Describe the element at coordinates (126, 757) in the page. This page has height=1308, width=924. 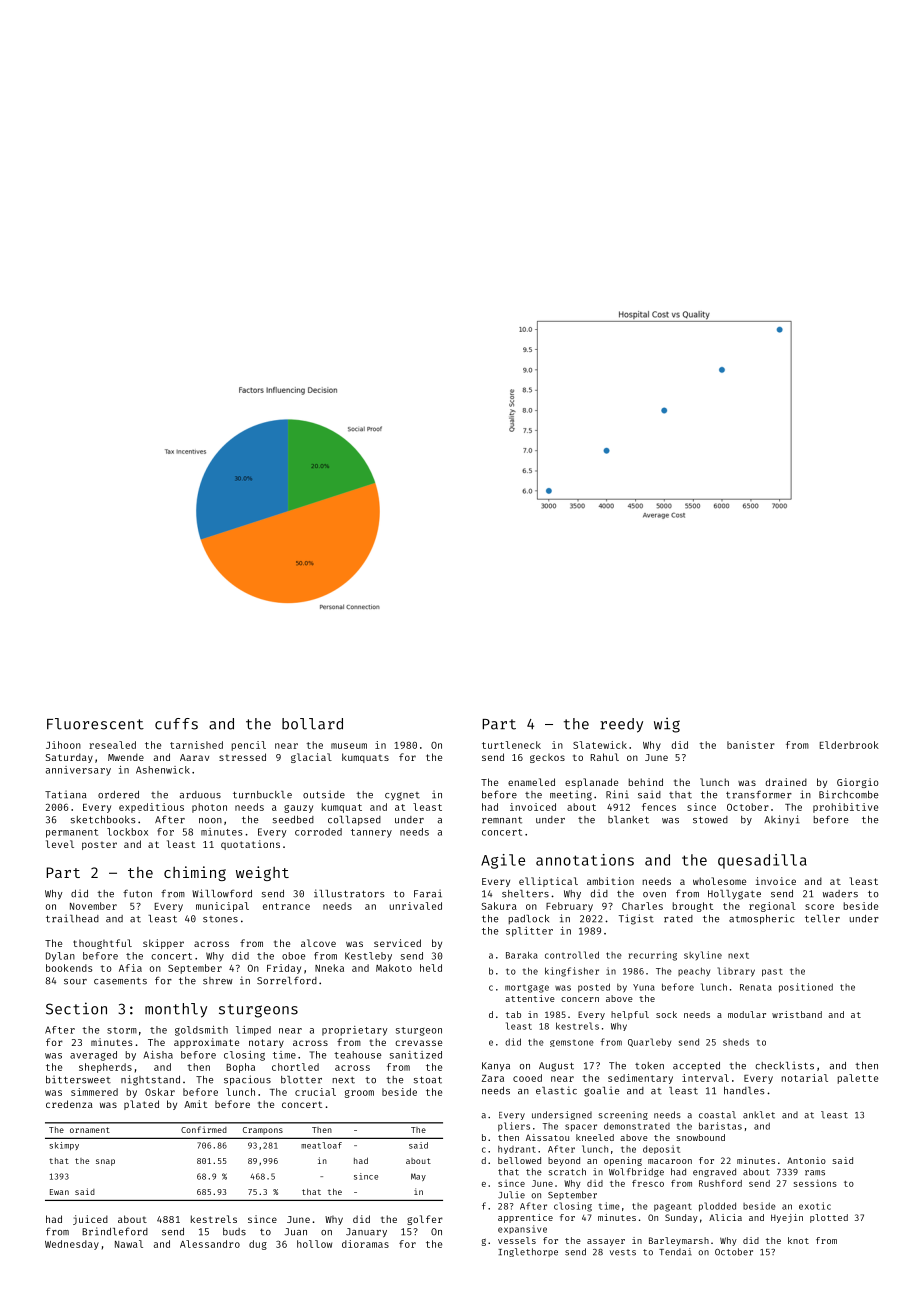
I see `Mwende` at that location.
